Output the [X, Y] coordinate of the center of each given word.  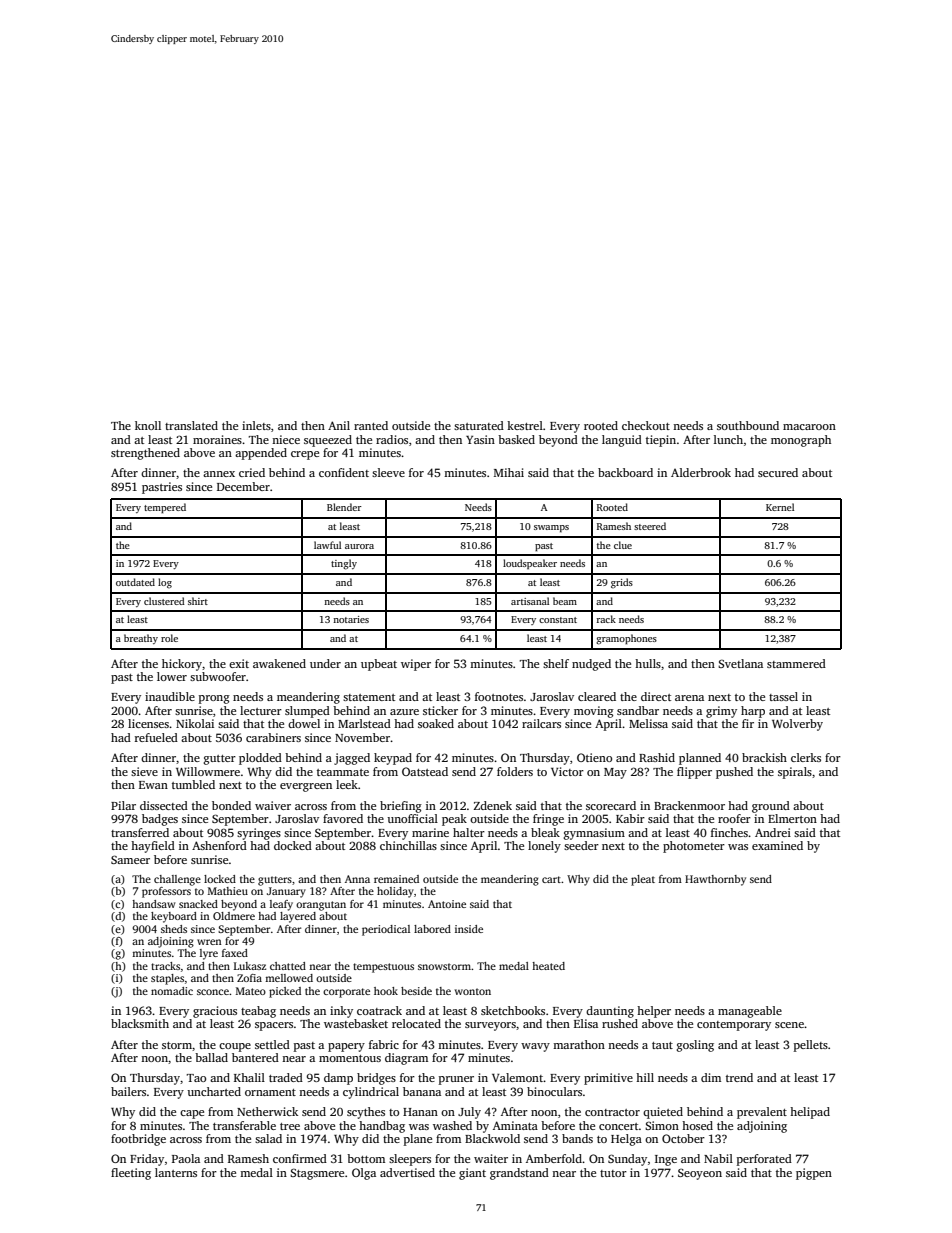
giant [472, 1174]
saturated [479, 425]
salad [268, 1138]
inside [469, 929]
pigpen [814, 1174]
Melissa [648, 723]
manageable [750, 1012]
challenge [177, 880]
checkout [646, 425]
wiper [416, 665]
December [243, 486]
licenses [148, 723]
